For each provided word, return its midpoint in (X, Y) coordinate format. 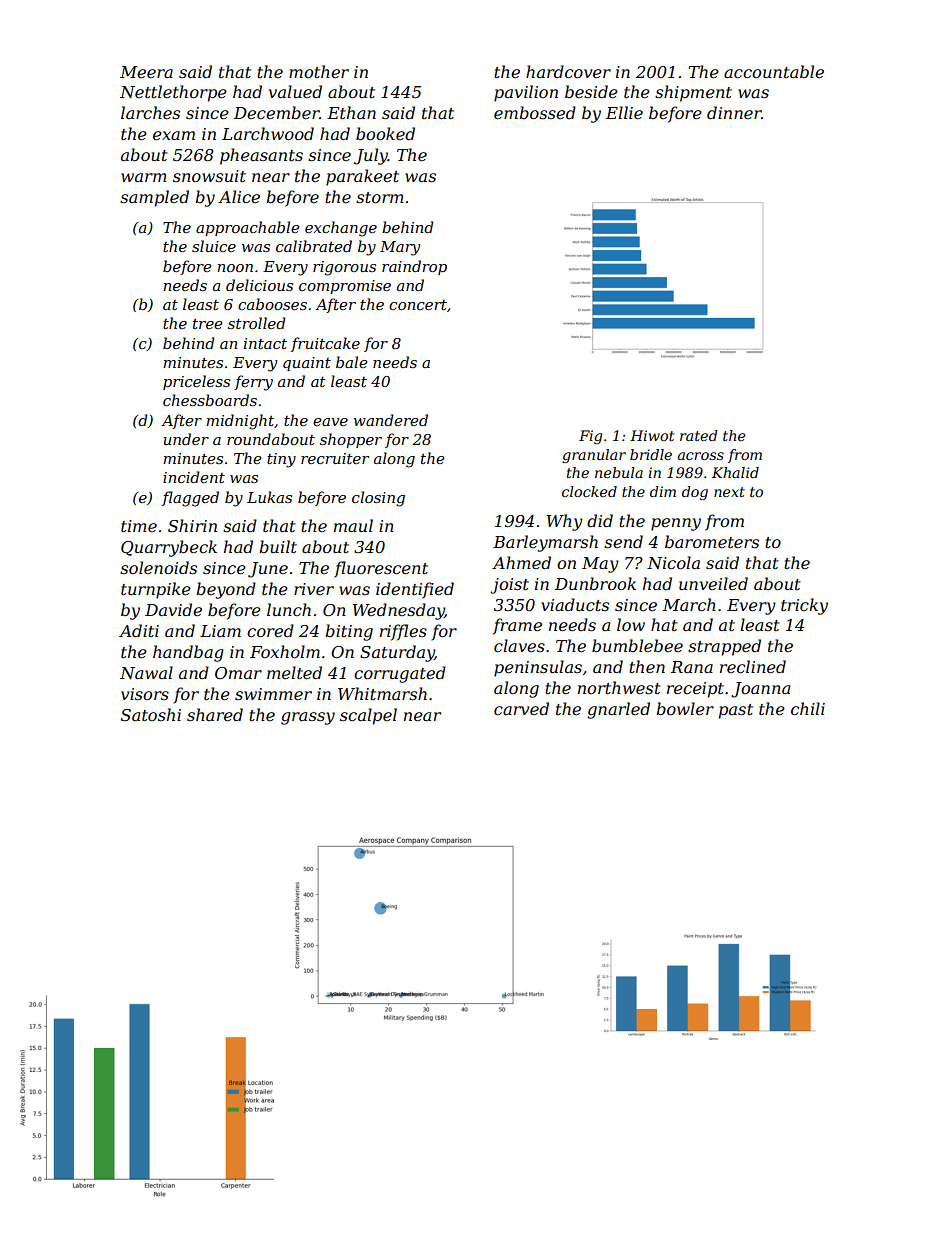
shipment (693, 93)
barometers (712, 541)
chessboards (210, 400)
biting (349, 632)
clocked (589, 491)
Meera (146, 72)
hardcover (568, 71)
